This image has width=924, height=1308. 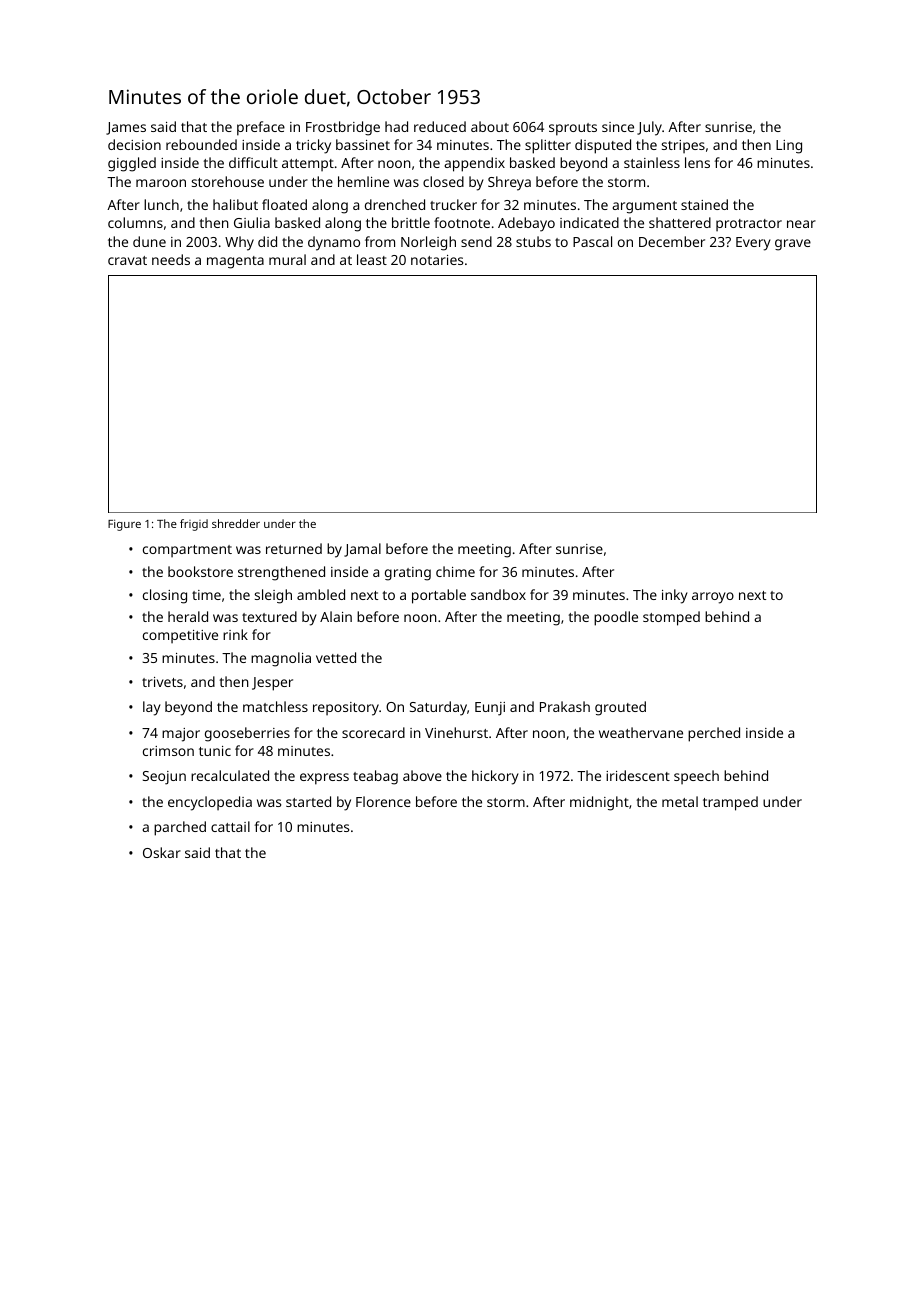 I want to click on giggled, so click(x=132, y=164).
